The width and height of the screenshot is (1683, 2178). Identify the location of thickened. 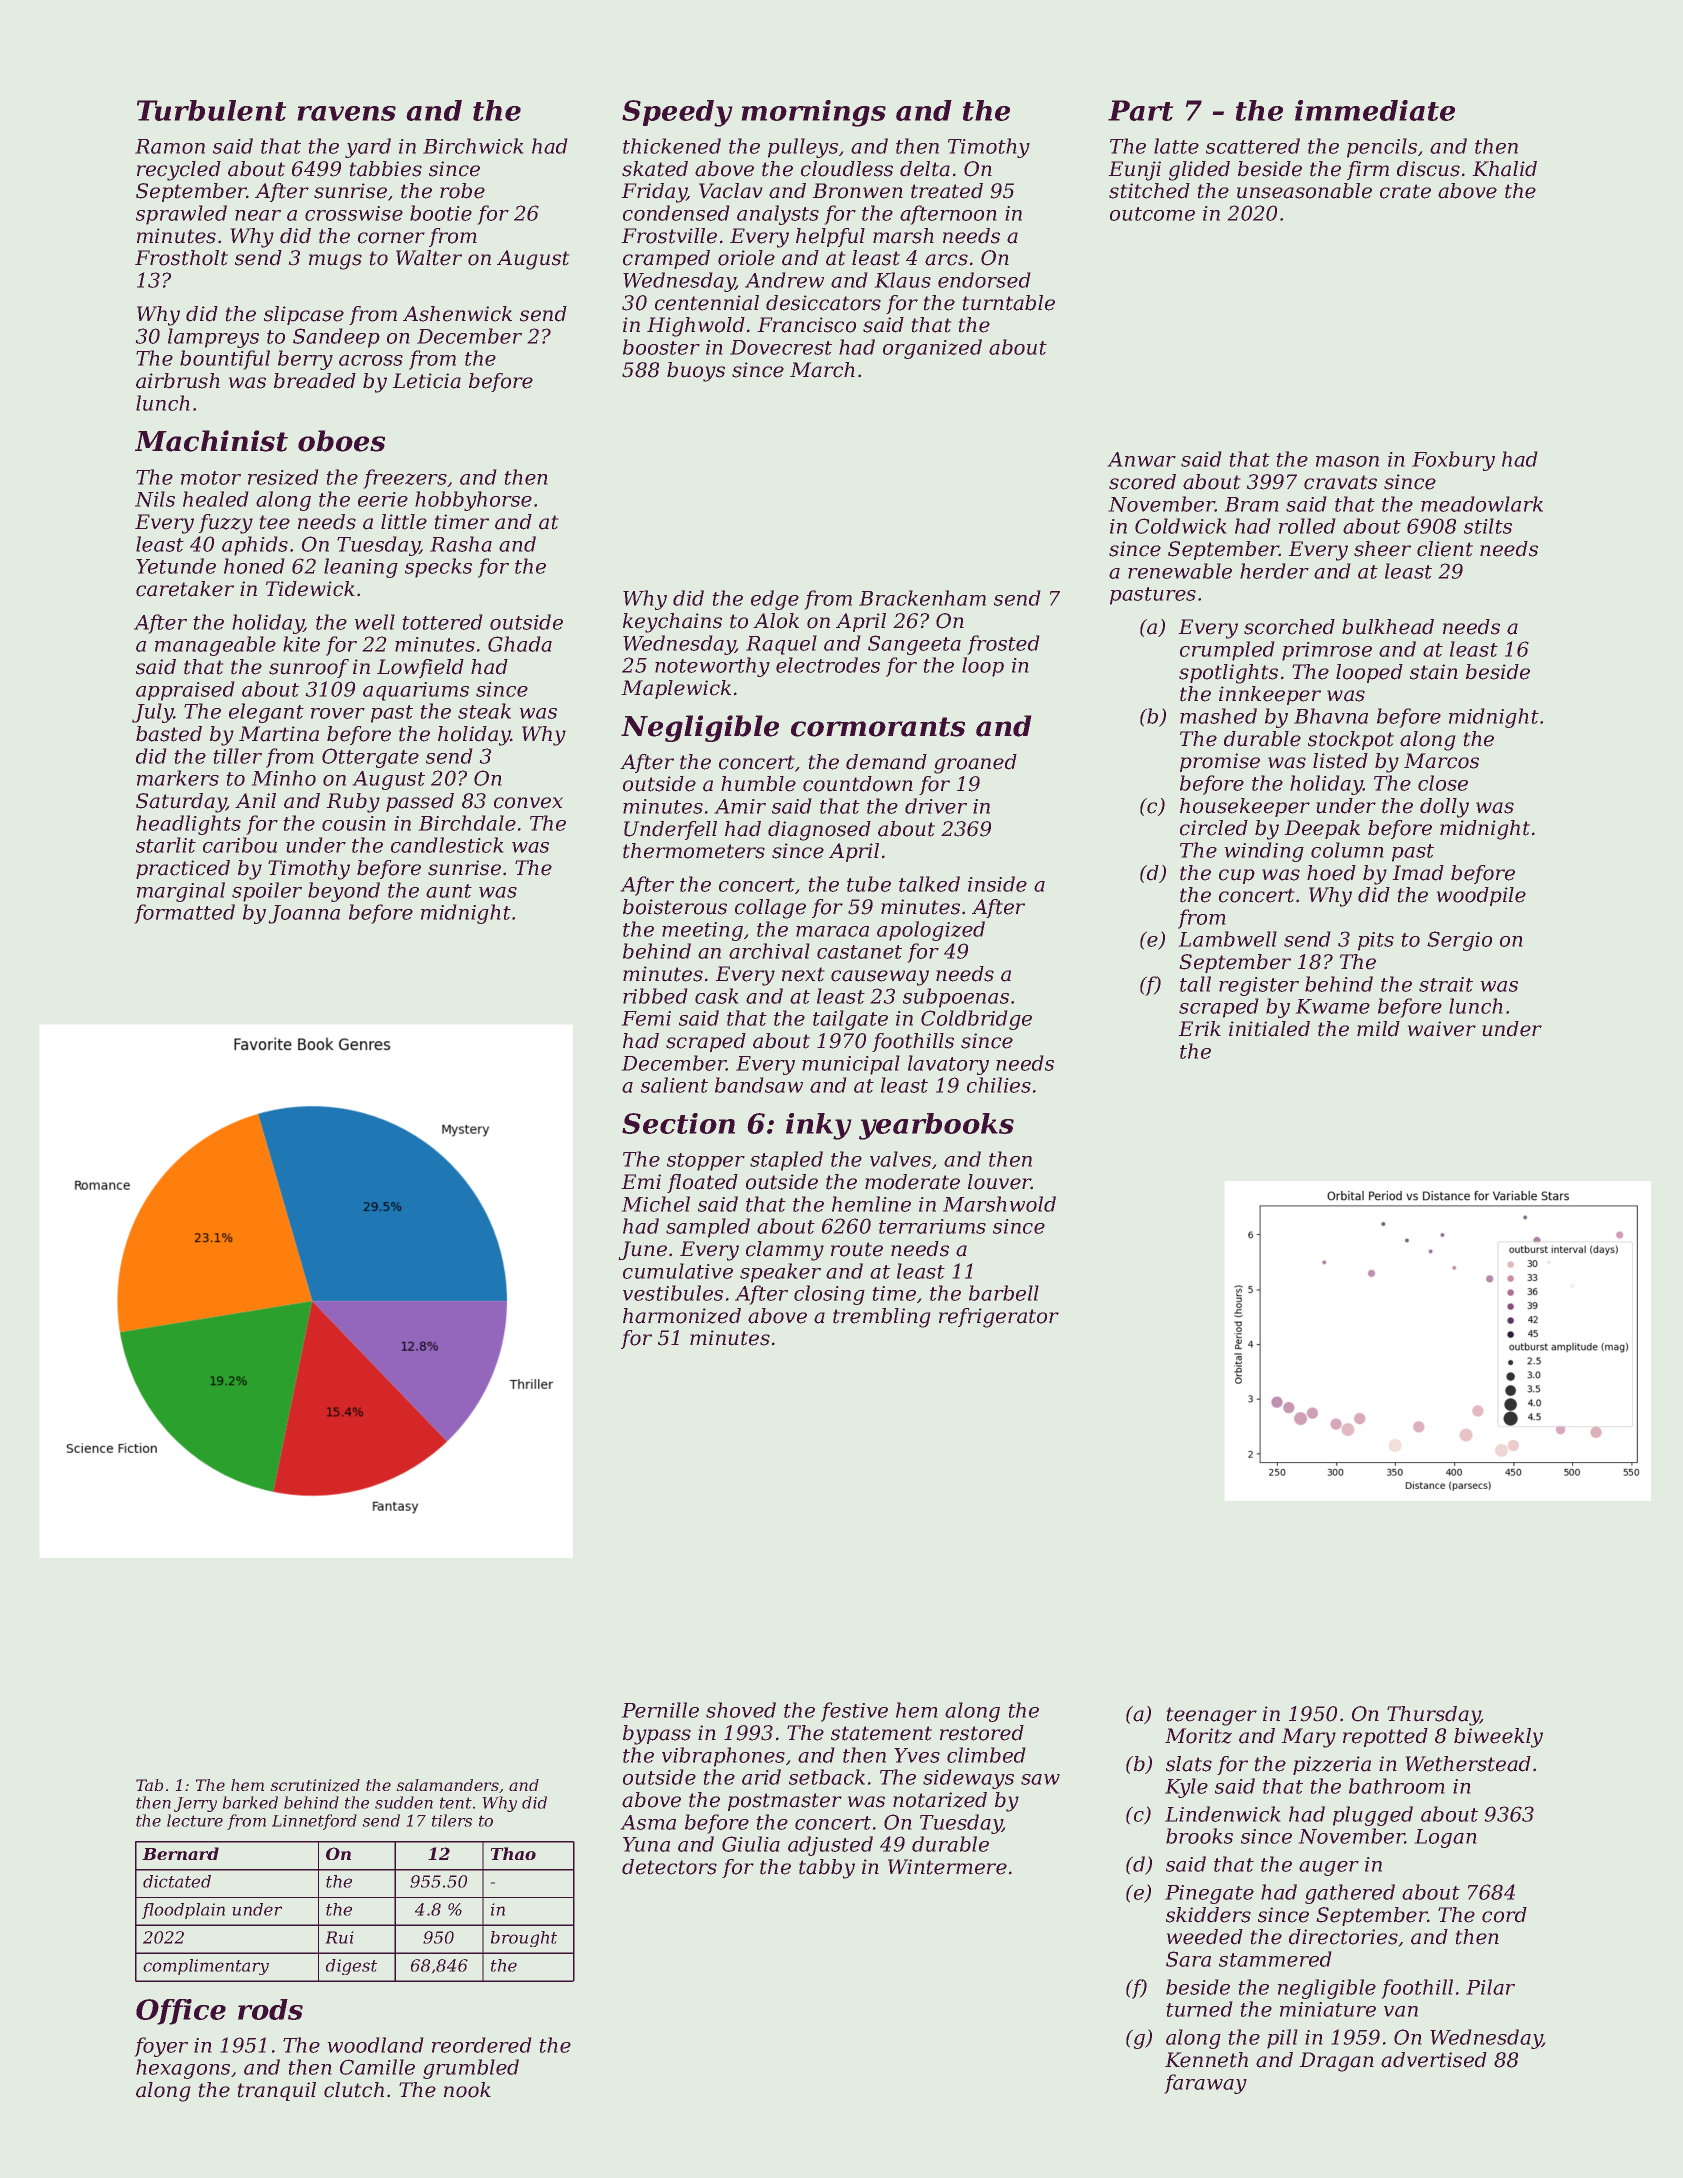
(672, 146).
